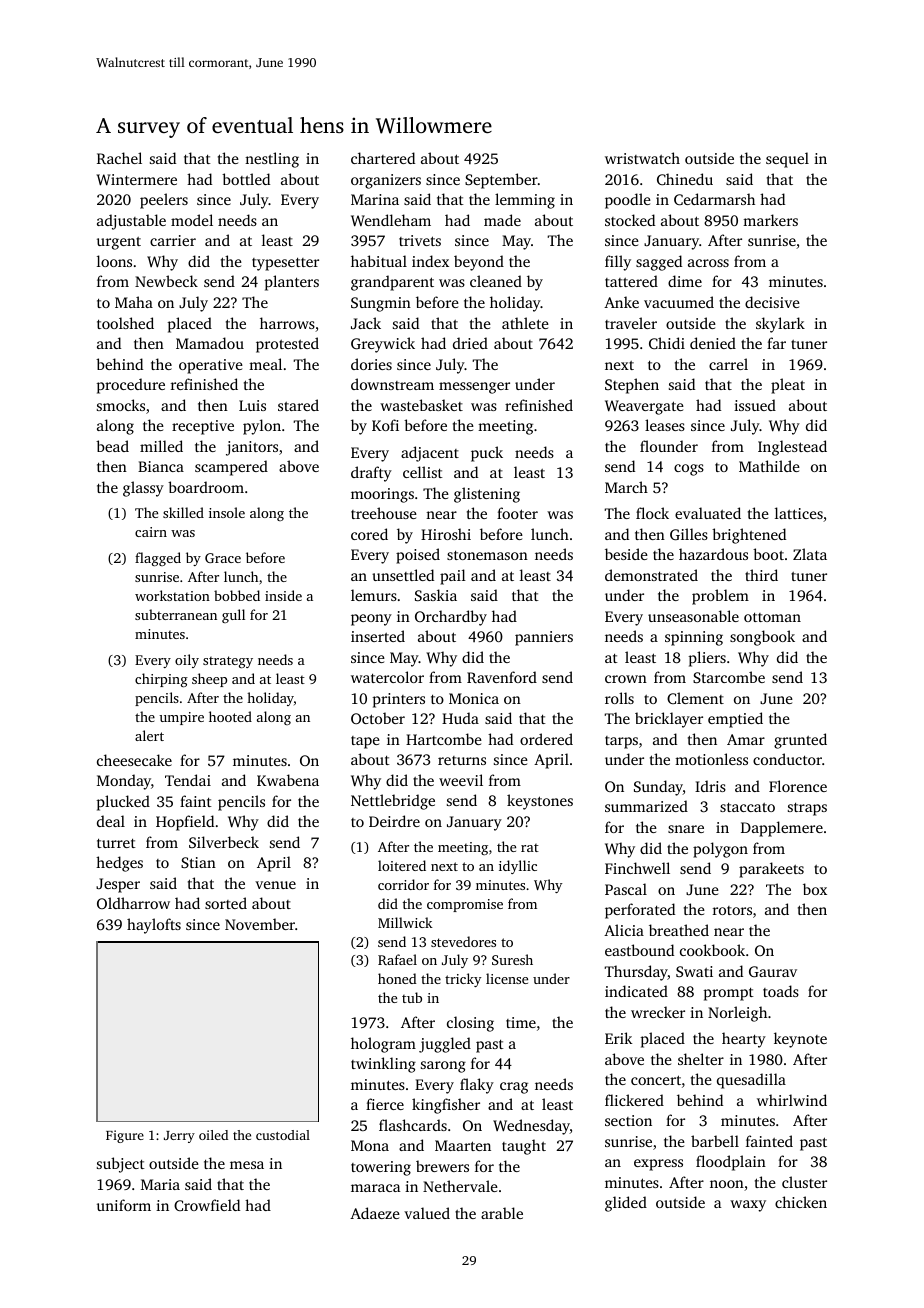 This screenshot has height=1308, width=924. What do you see at coordinates (209, 680) in the screenshot?
I see `sheep` at bounding box center [209, 680].
